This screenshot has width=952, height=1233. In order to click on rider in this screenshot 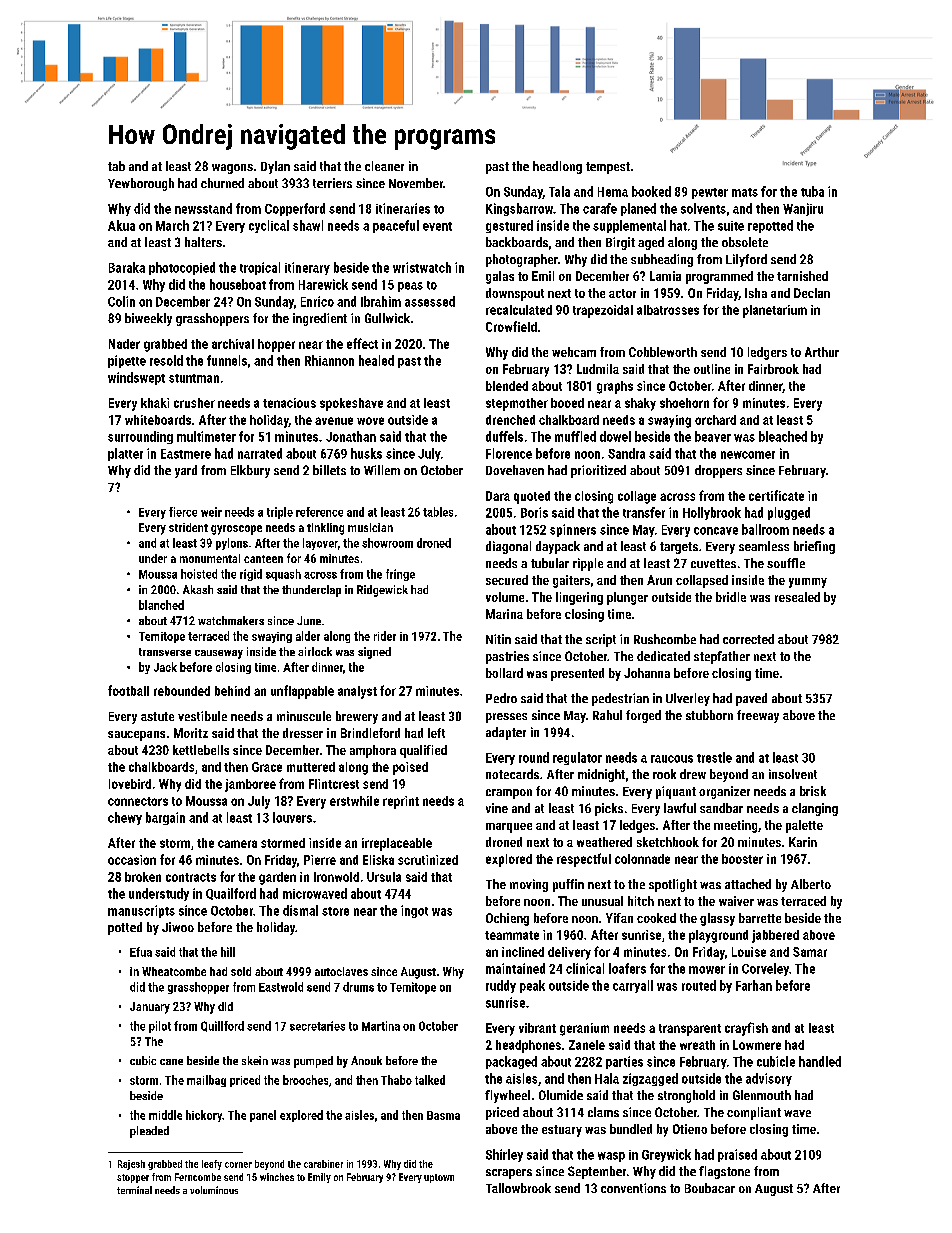, I will do `click(385, 636)`.
